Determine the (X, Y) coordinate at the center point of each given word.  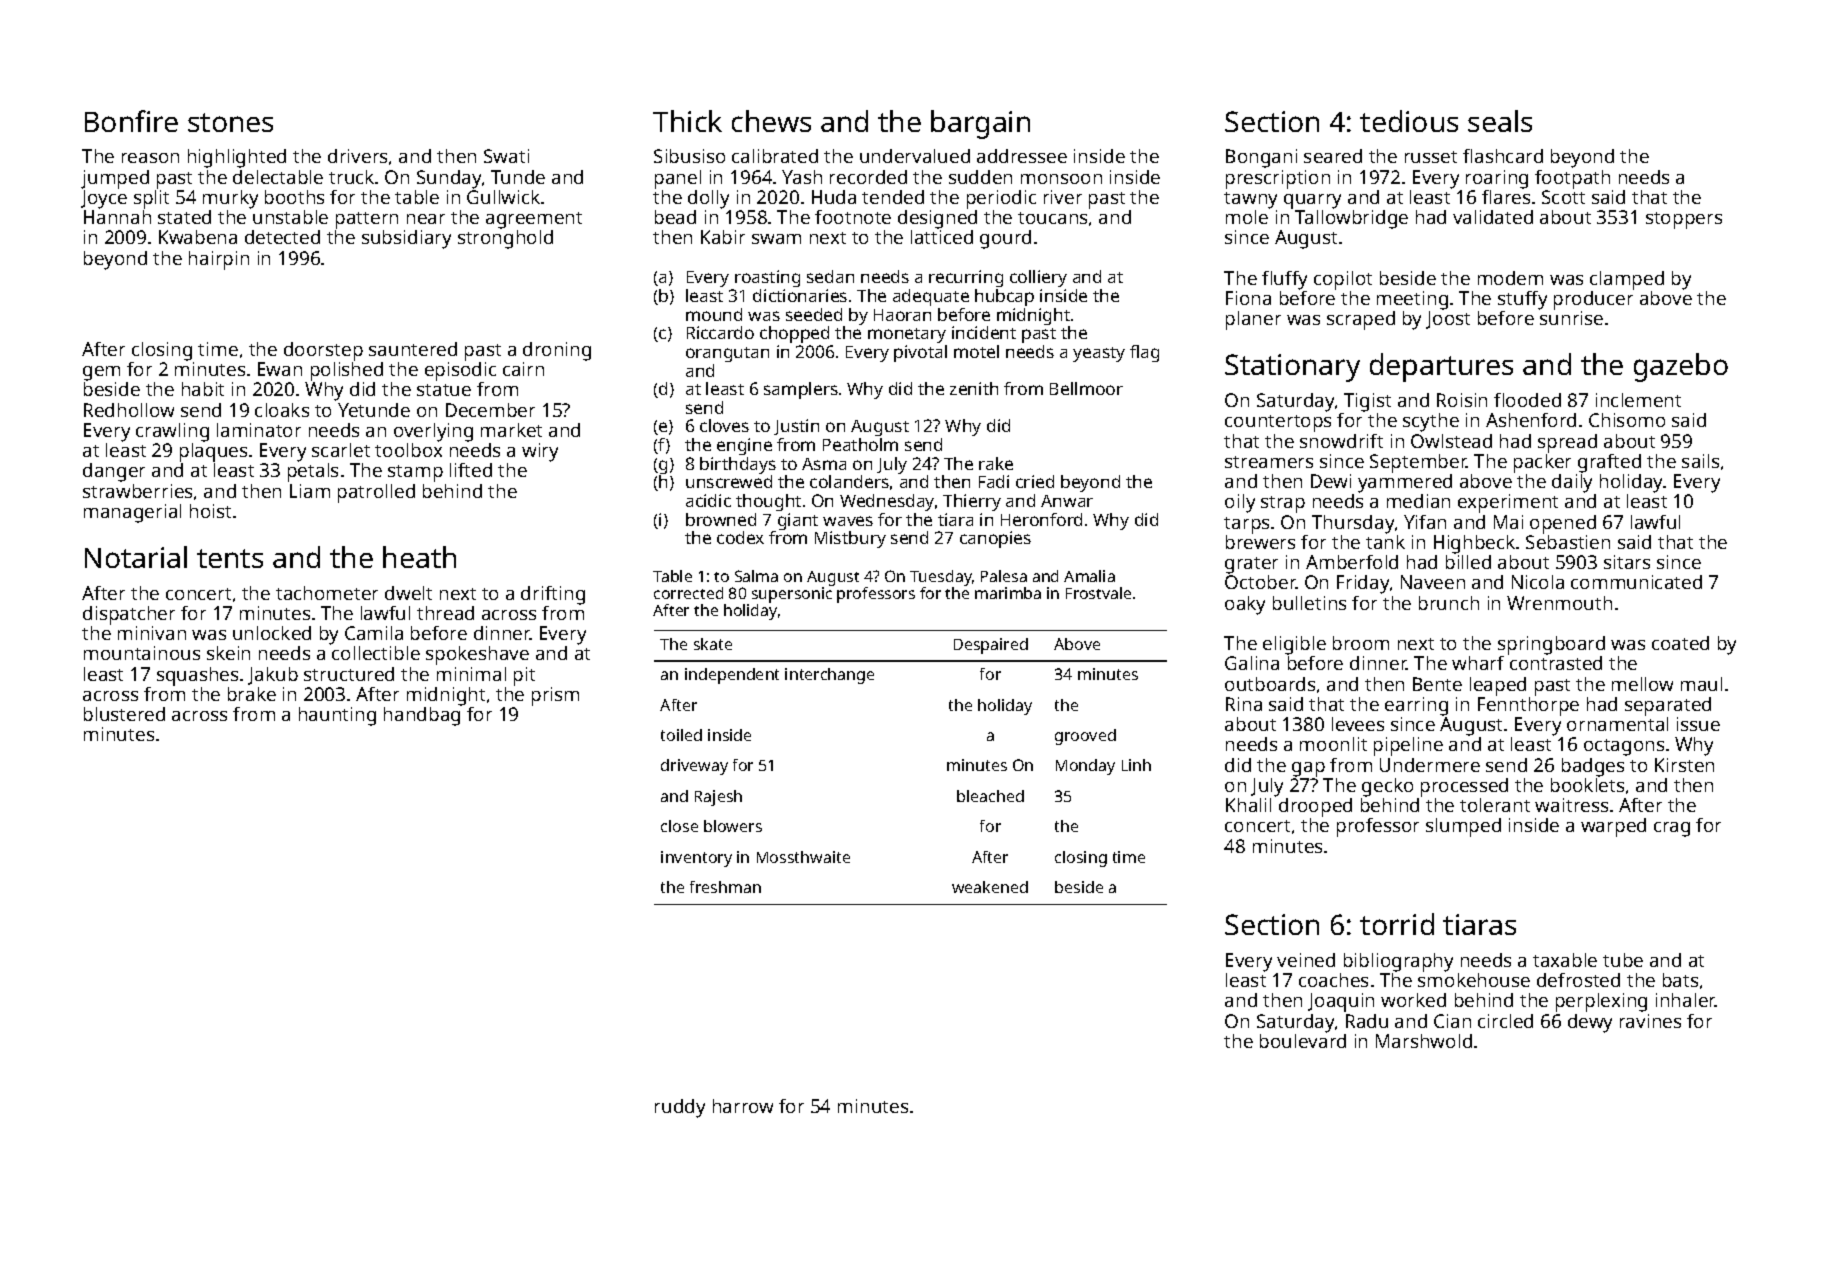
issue (1698, 724)
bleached (990, 796)
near (426, 219)
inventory (696, 859)
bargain (980, 124)
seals (1500, 121)
